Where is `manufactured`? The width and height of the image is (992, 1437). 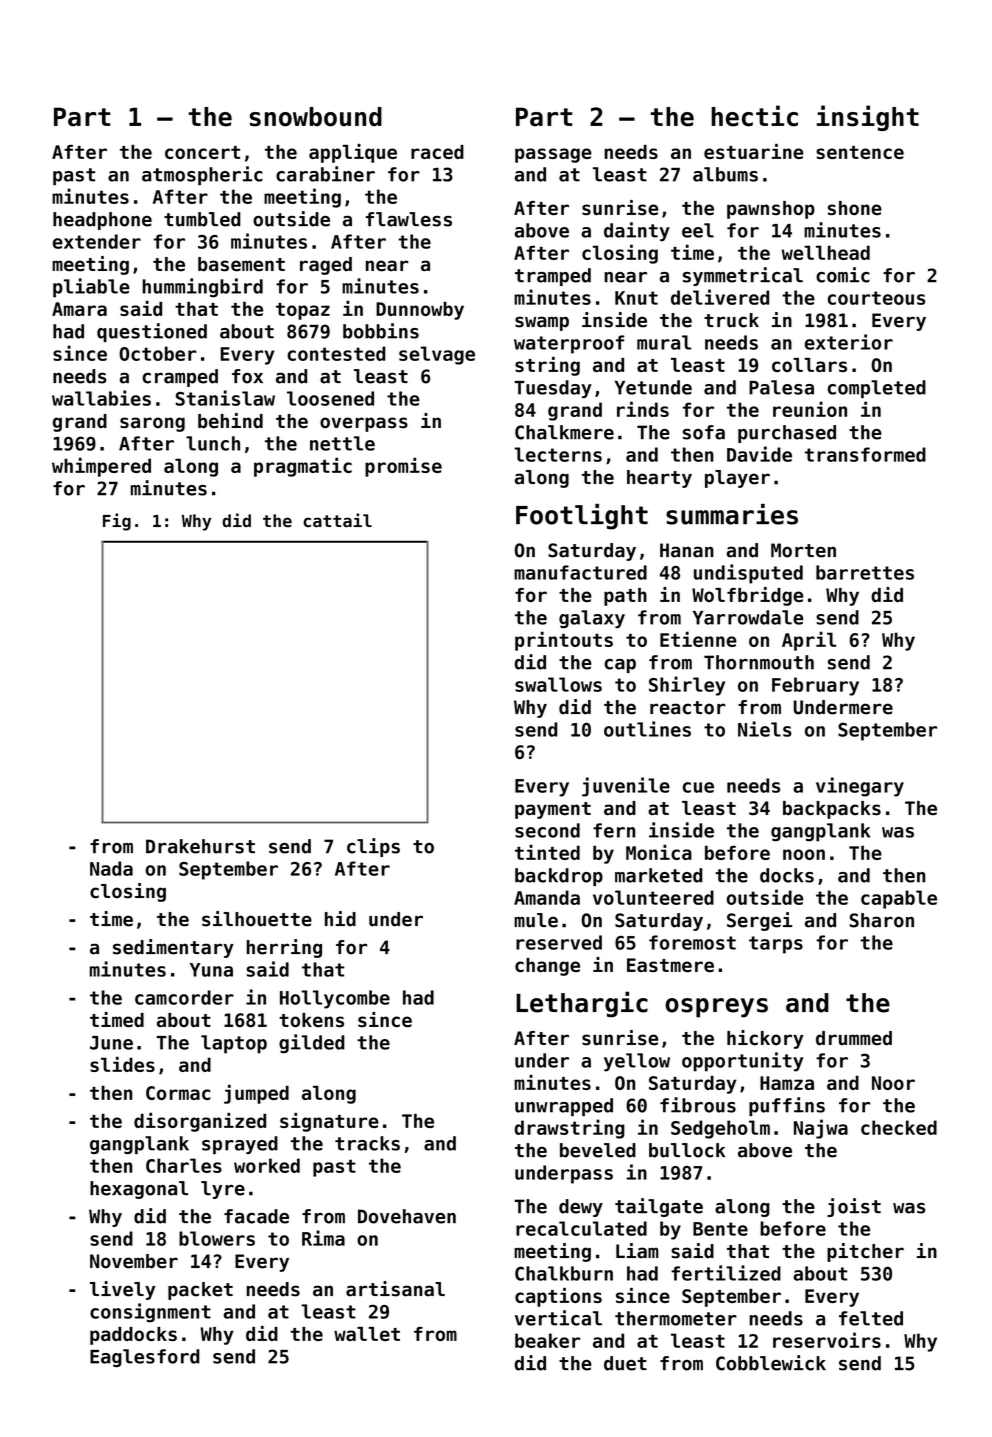
manufactured is located at coordinates (580, 572).
